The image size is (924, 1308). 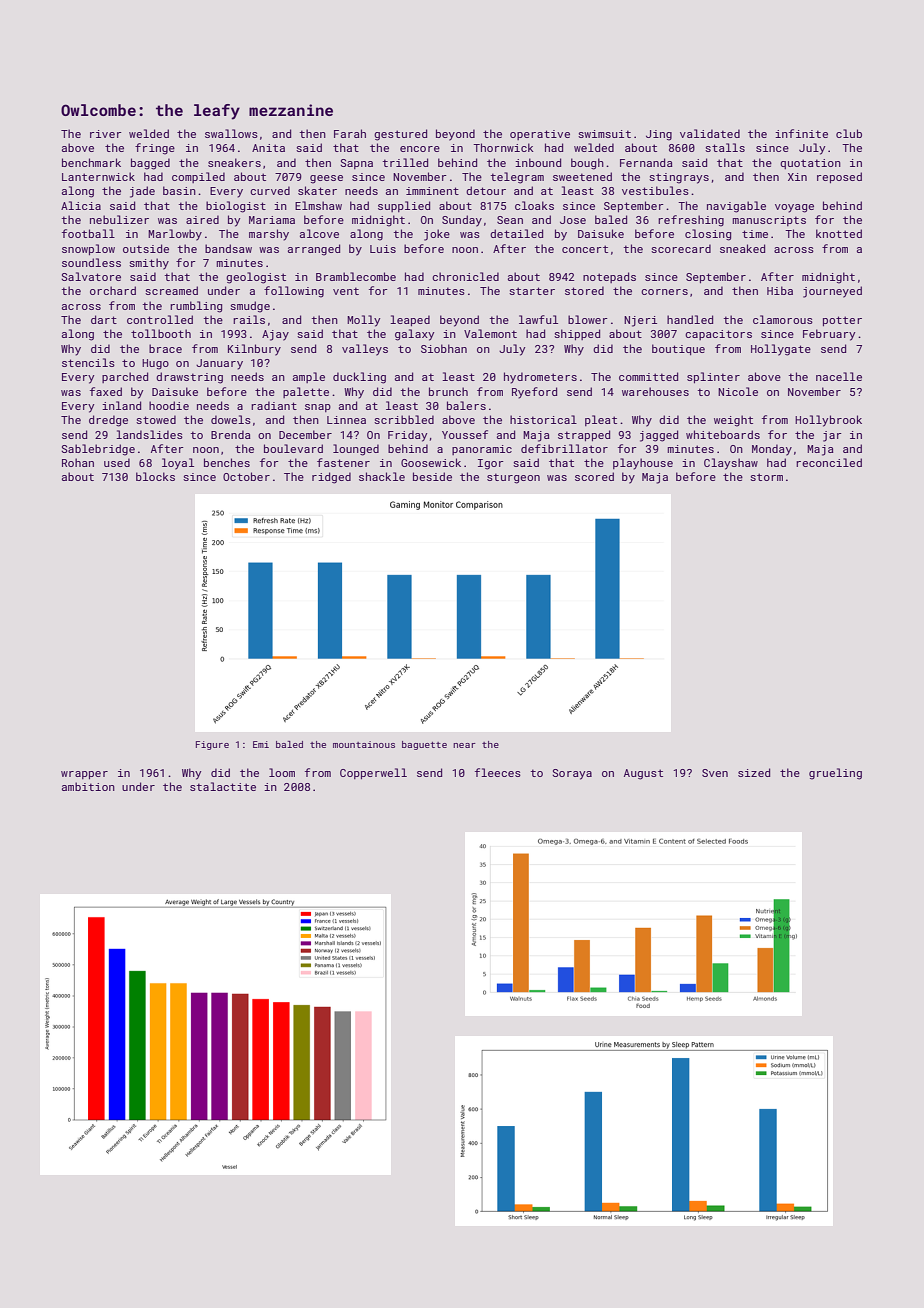 What do you see at coordinates (710, 133) in the screenshot?
I see `validated` at bounding box center [710, 133].
